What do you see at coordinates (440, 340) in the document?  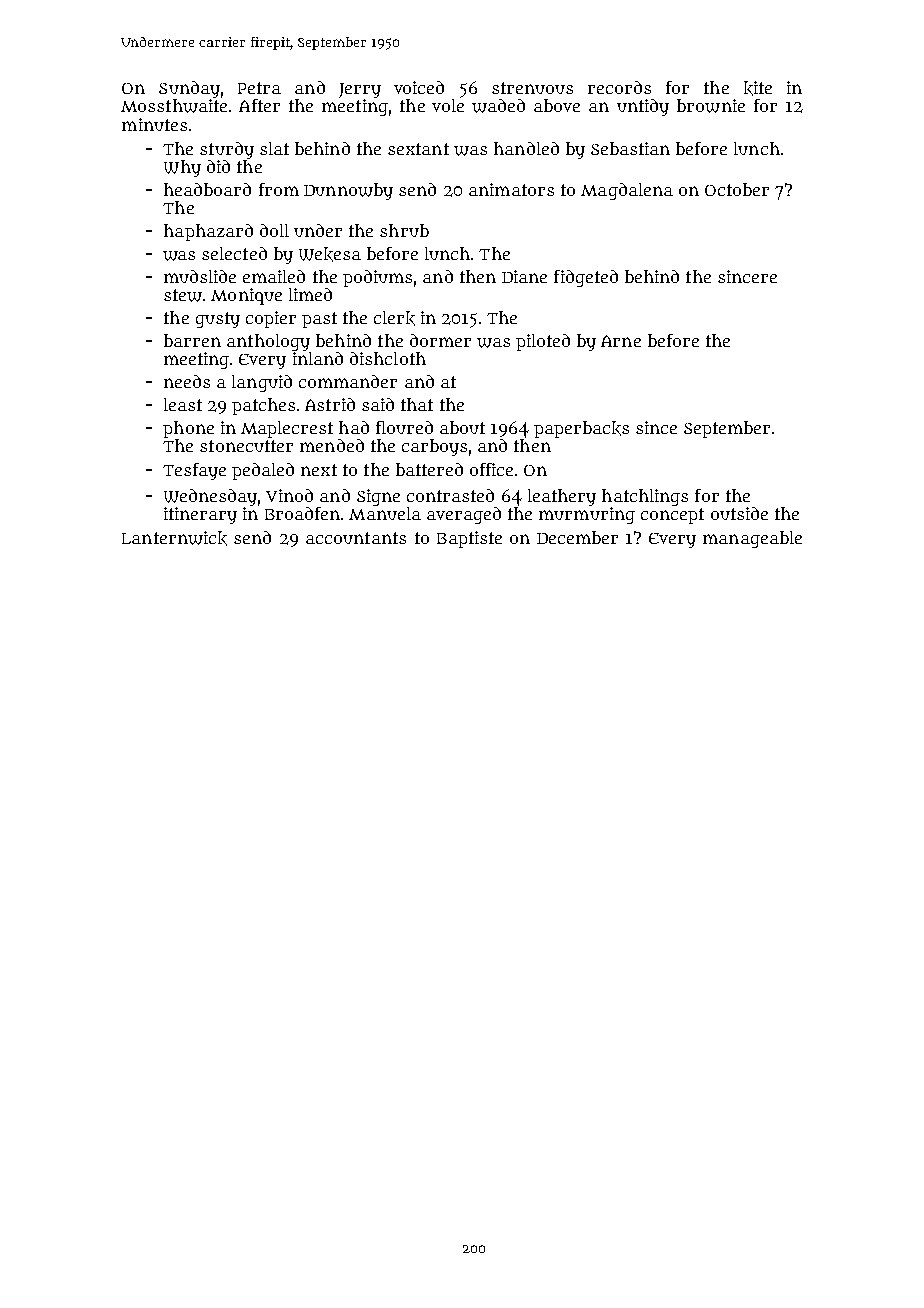 I see `dormer` at bounding box center [440, 340].
